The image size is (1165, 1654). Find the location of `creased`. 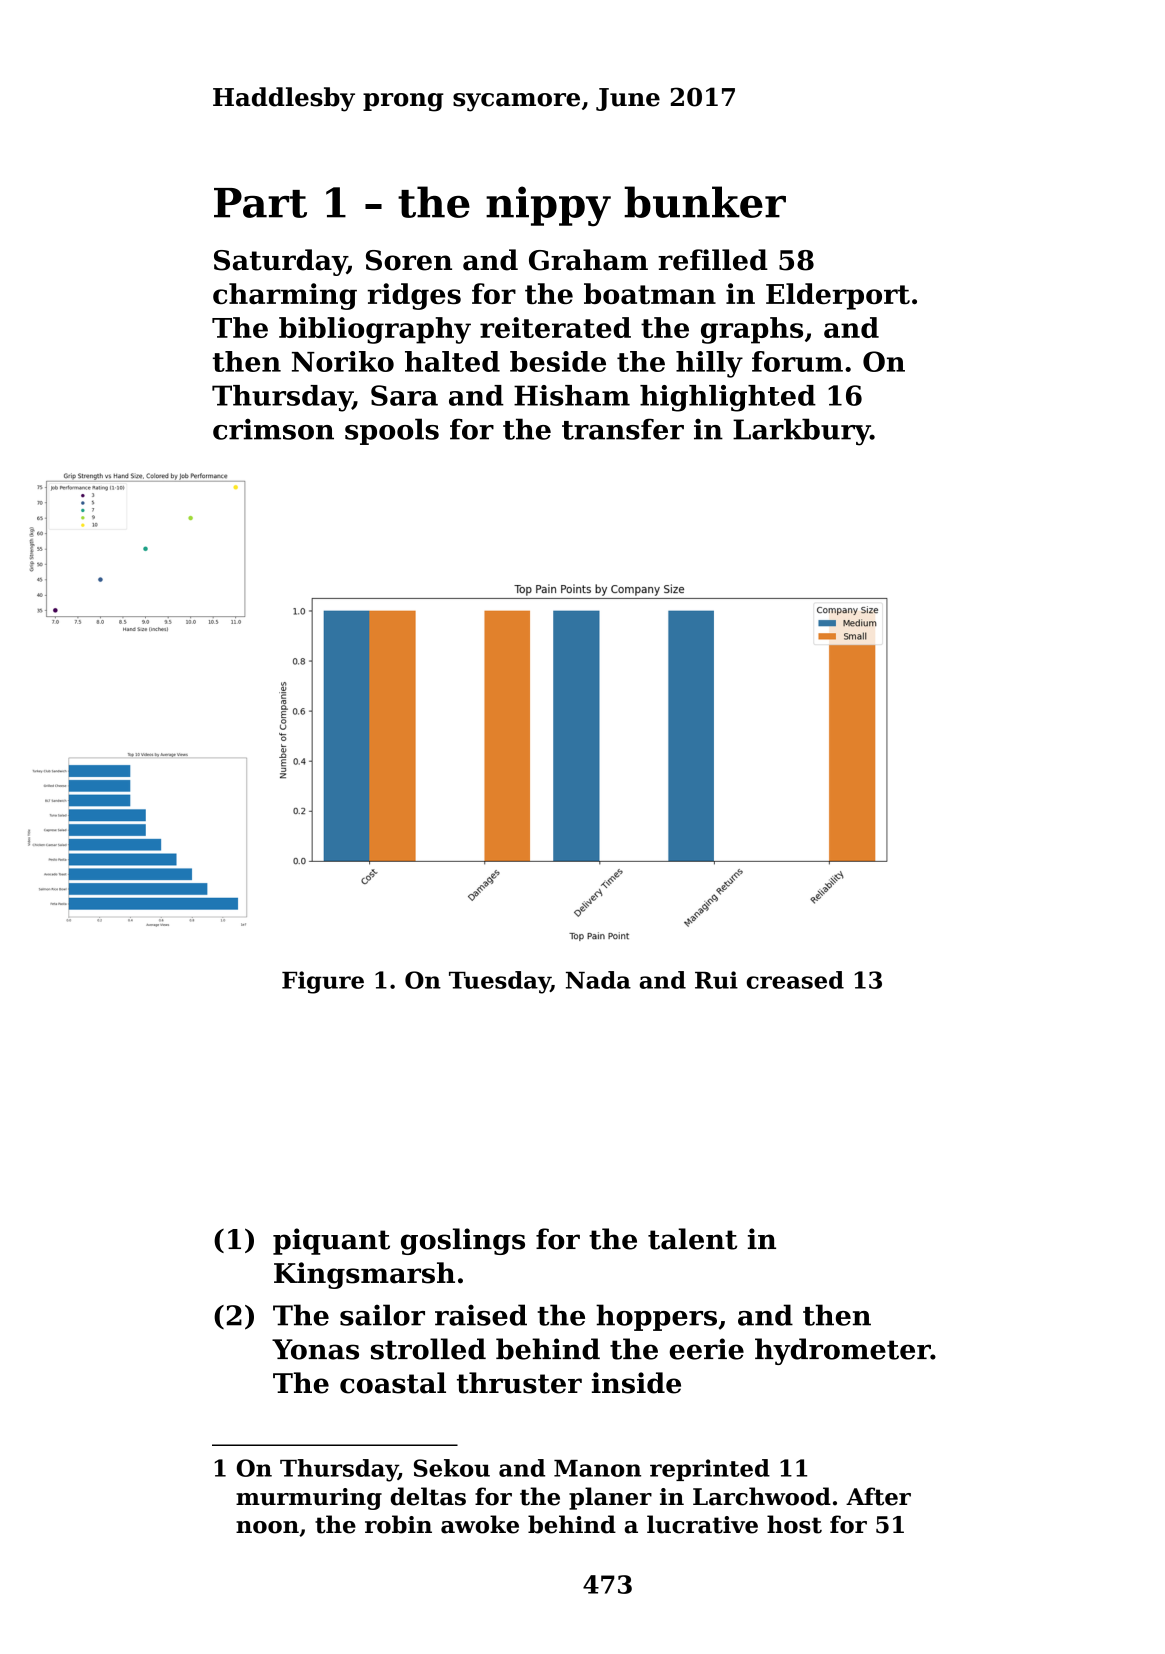

creased is located at coordinates (795, 980).
